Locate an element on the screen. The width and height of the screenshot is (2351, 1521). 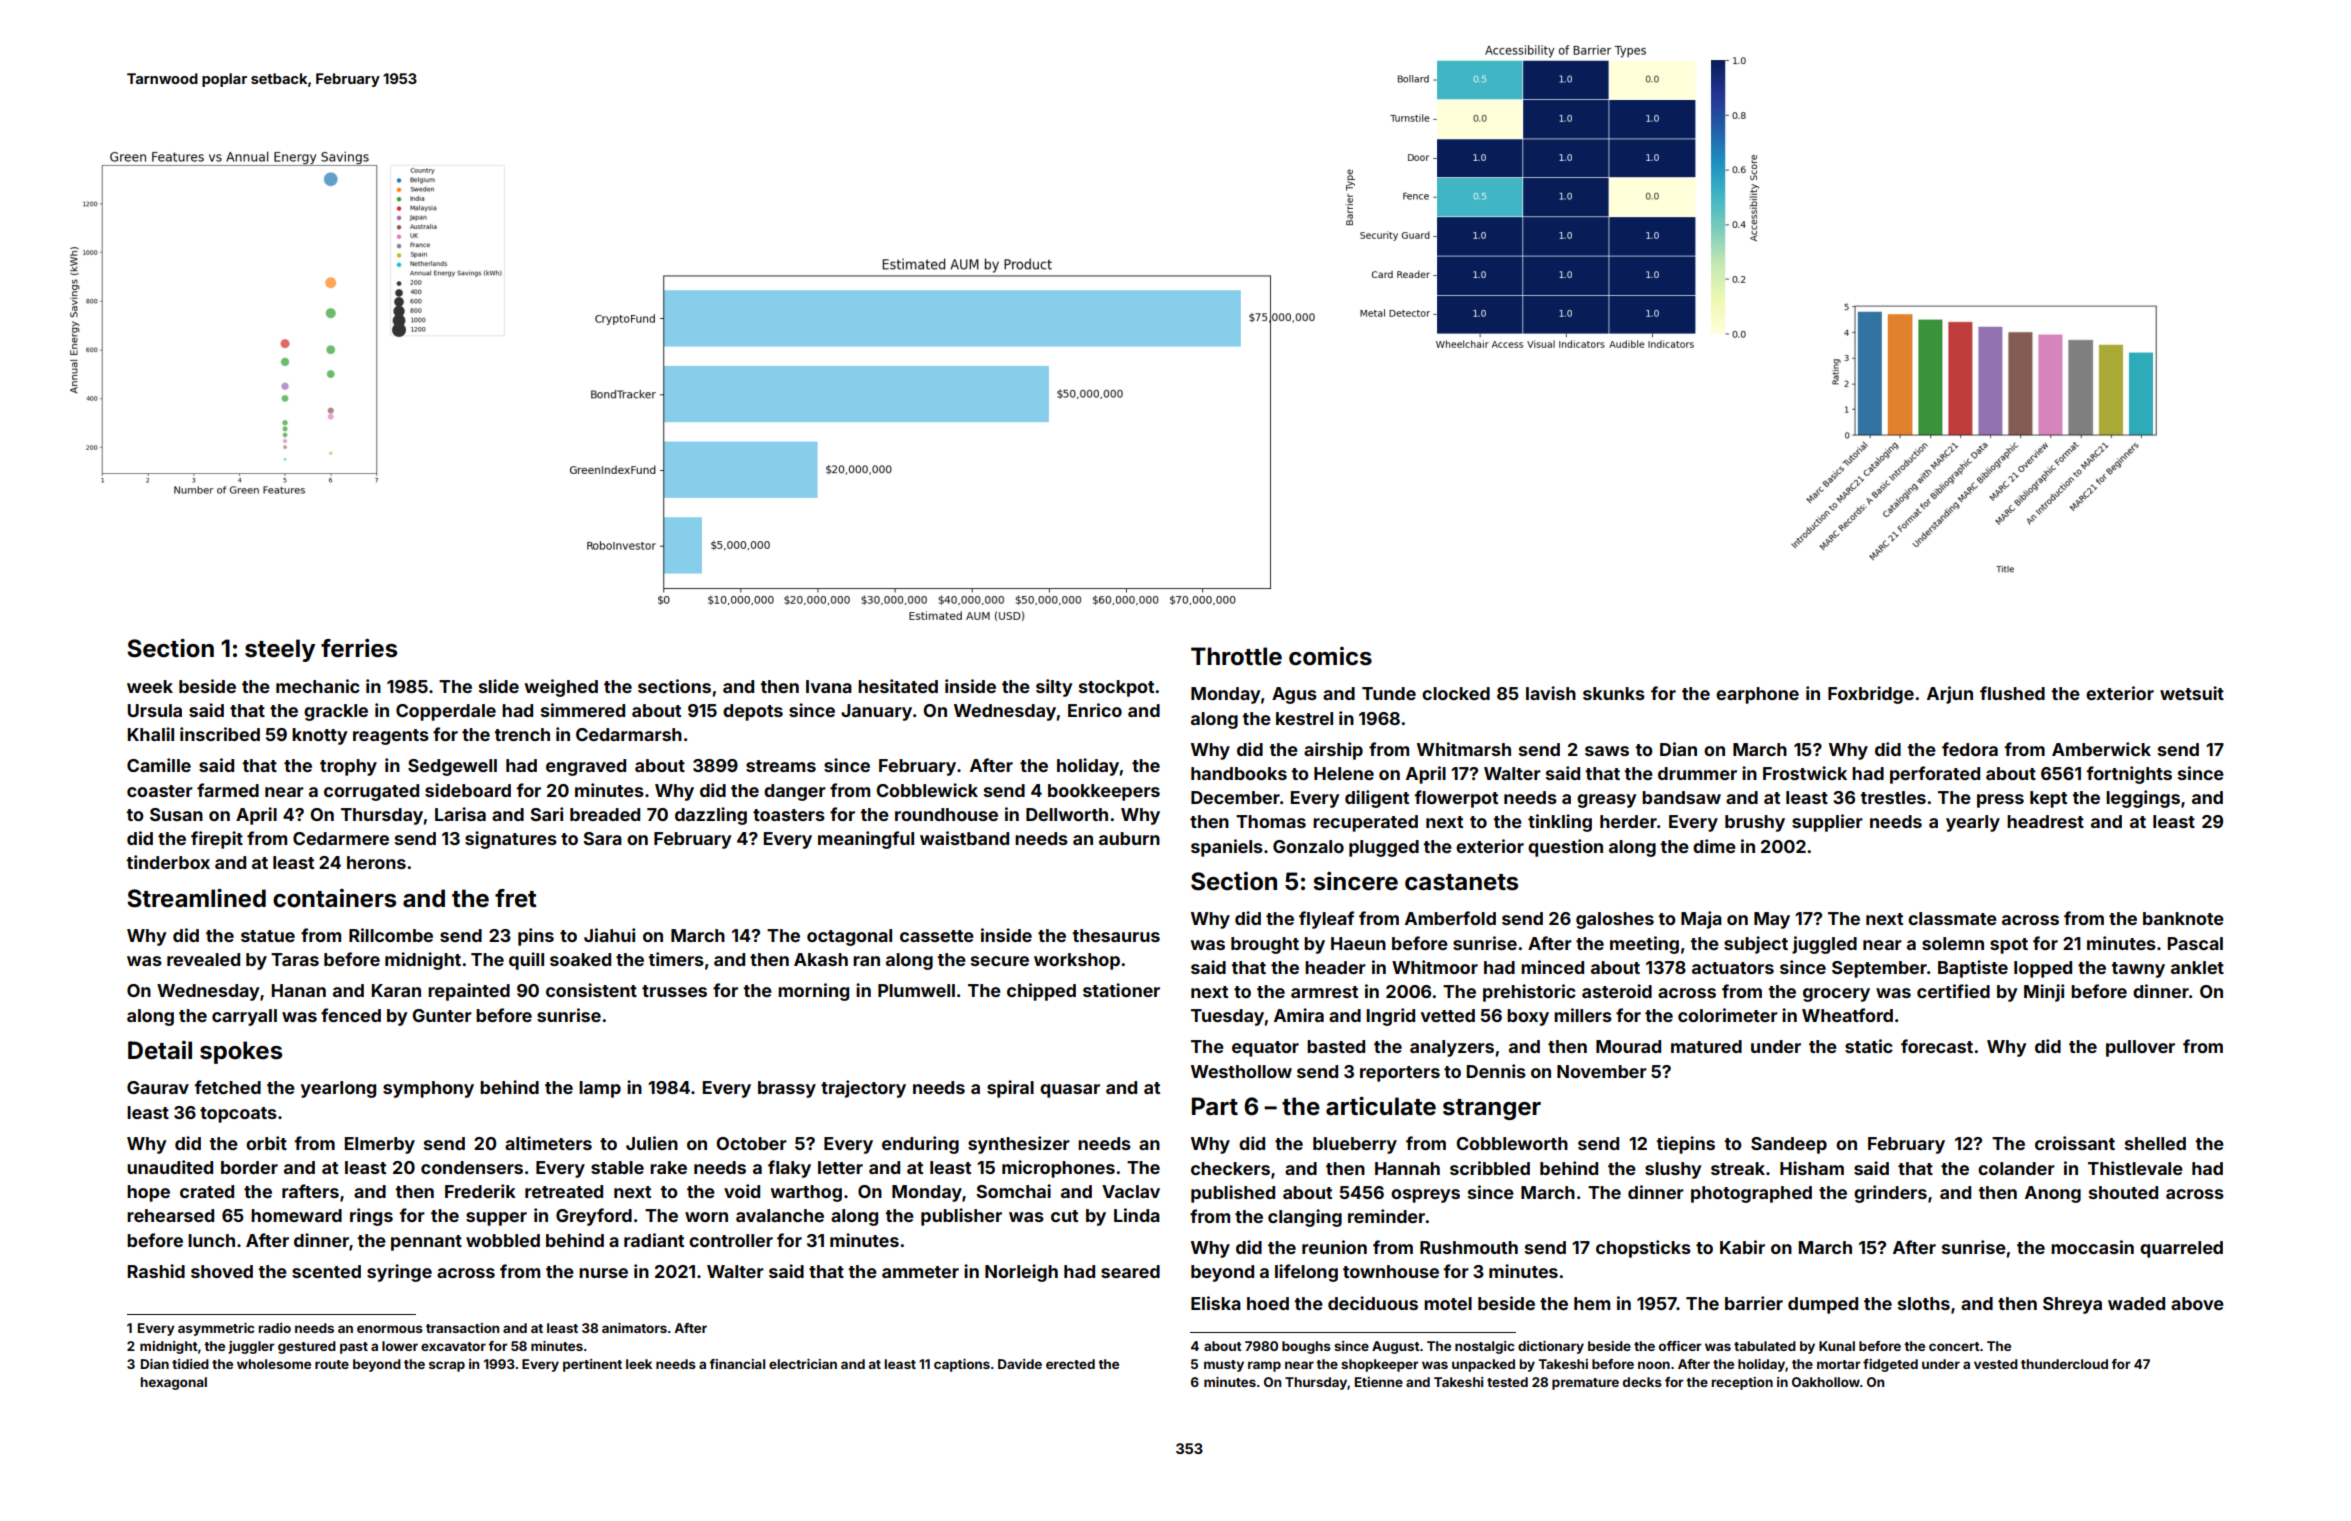
Throttle is located at coordinates (1236, 656).
